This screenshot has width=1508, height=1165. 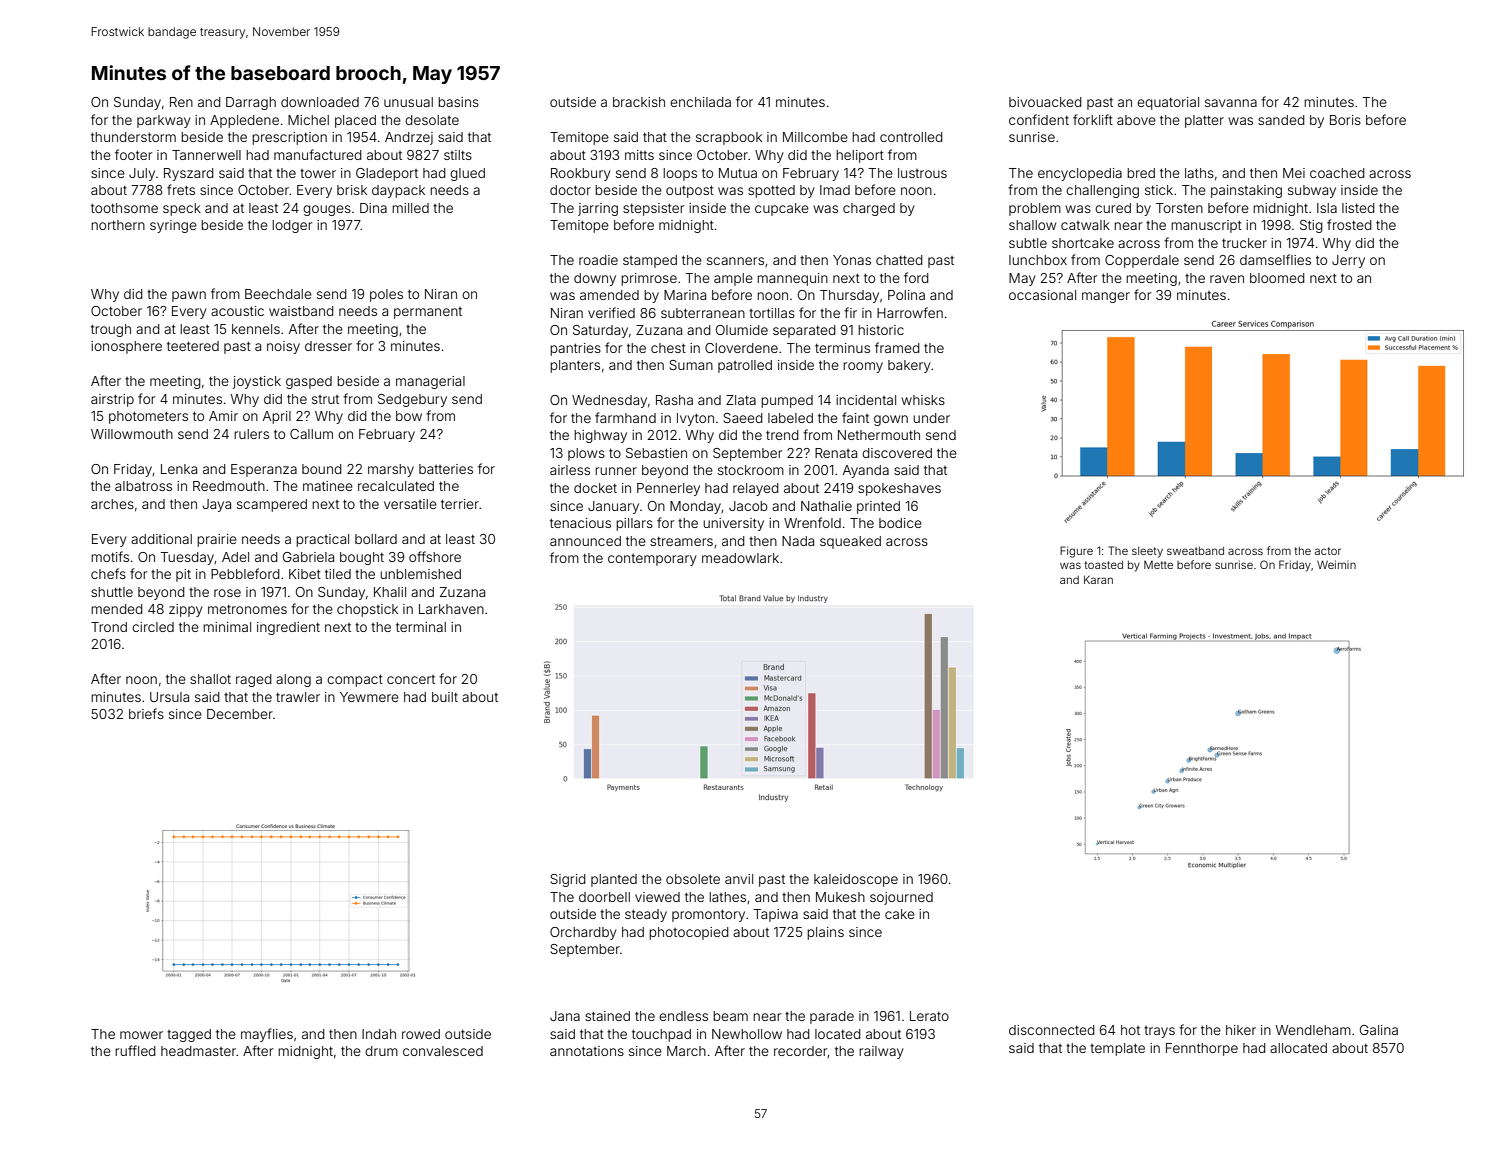 I want to click on trucker, so click(x=1244, y=243).
